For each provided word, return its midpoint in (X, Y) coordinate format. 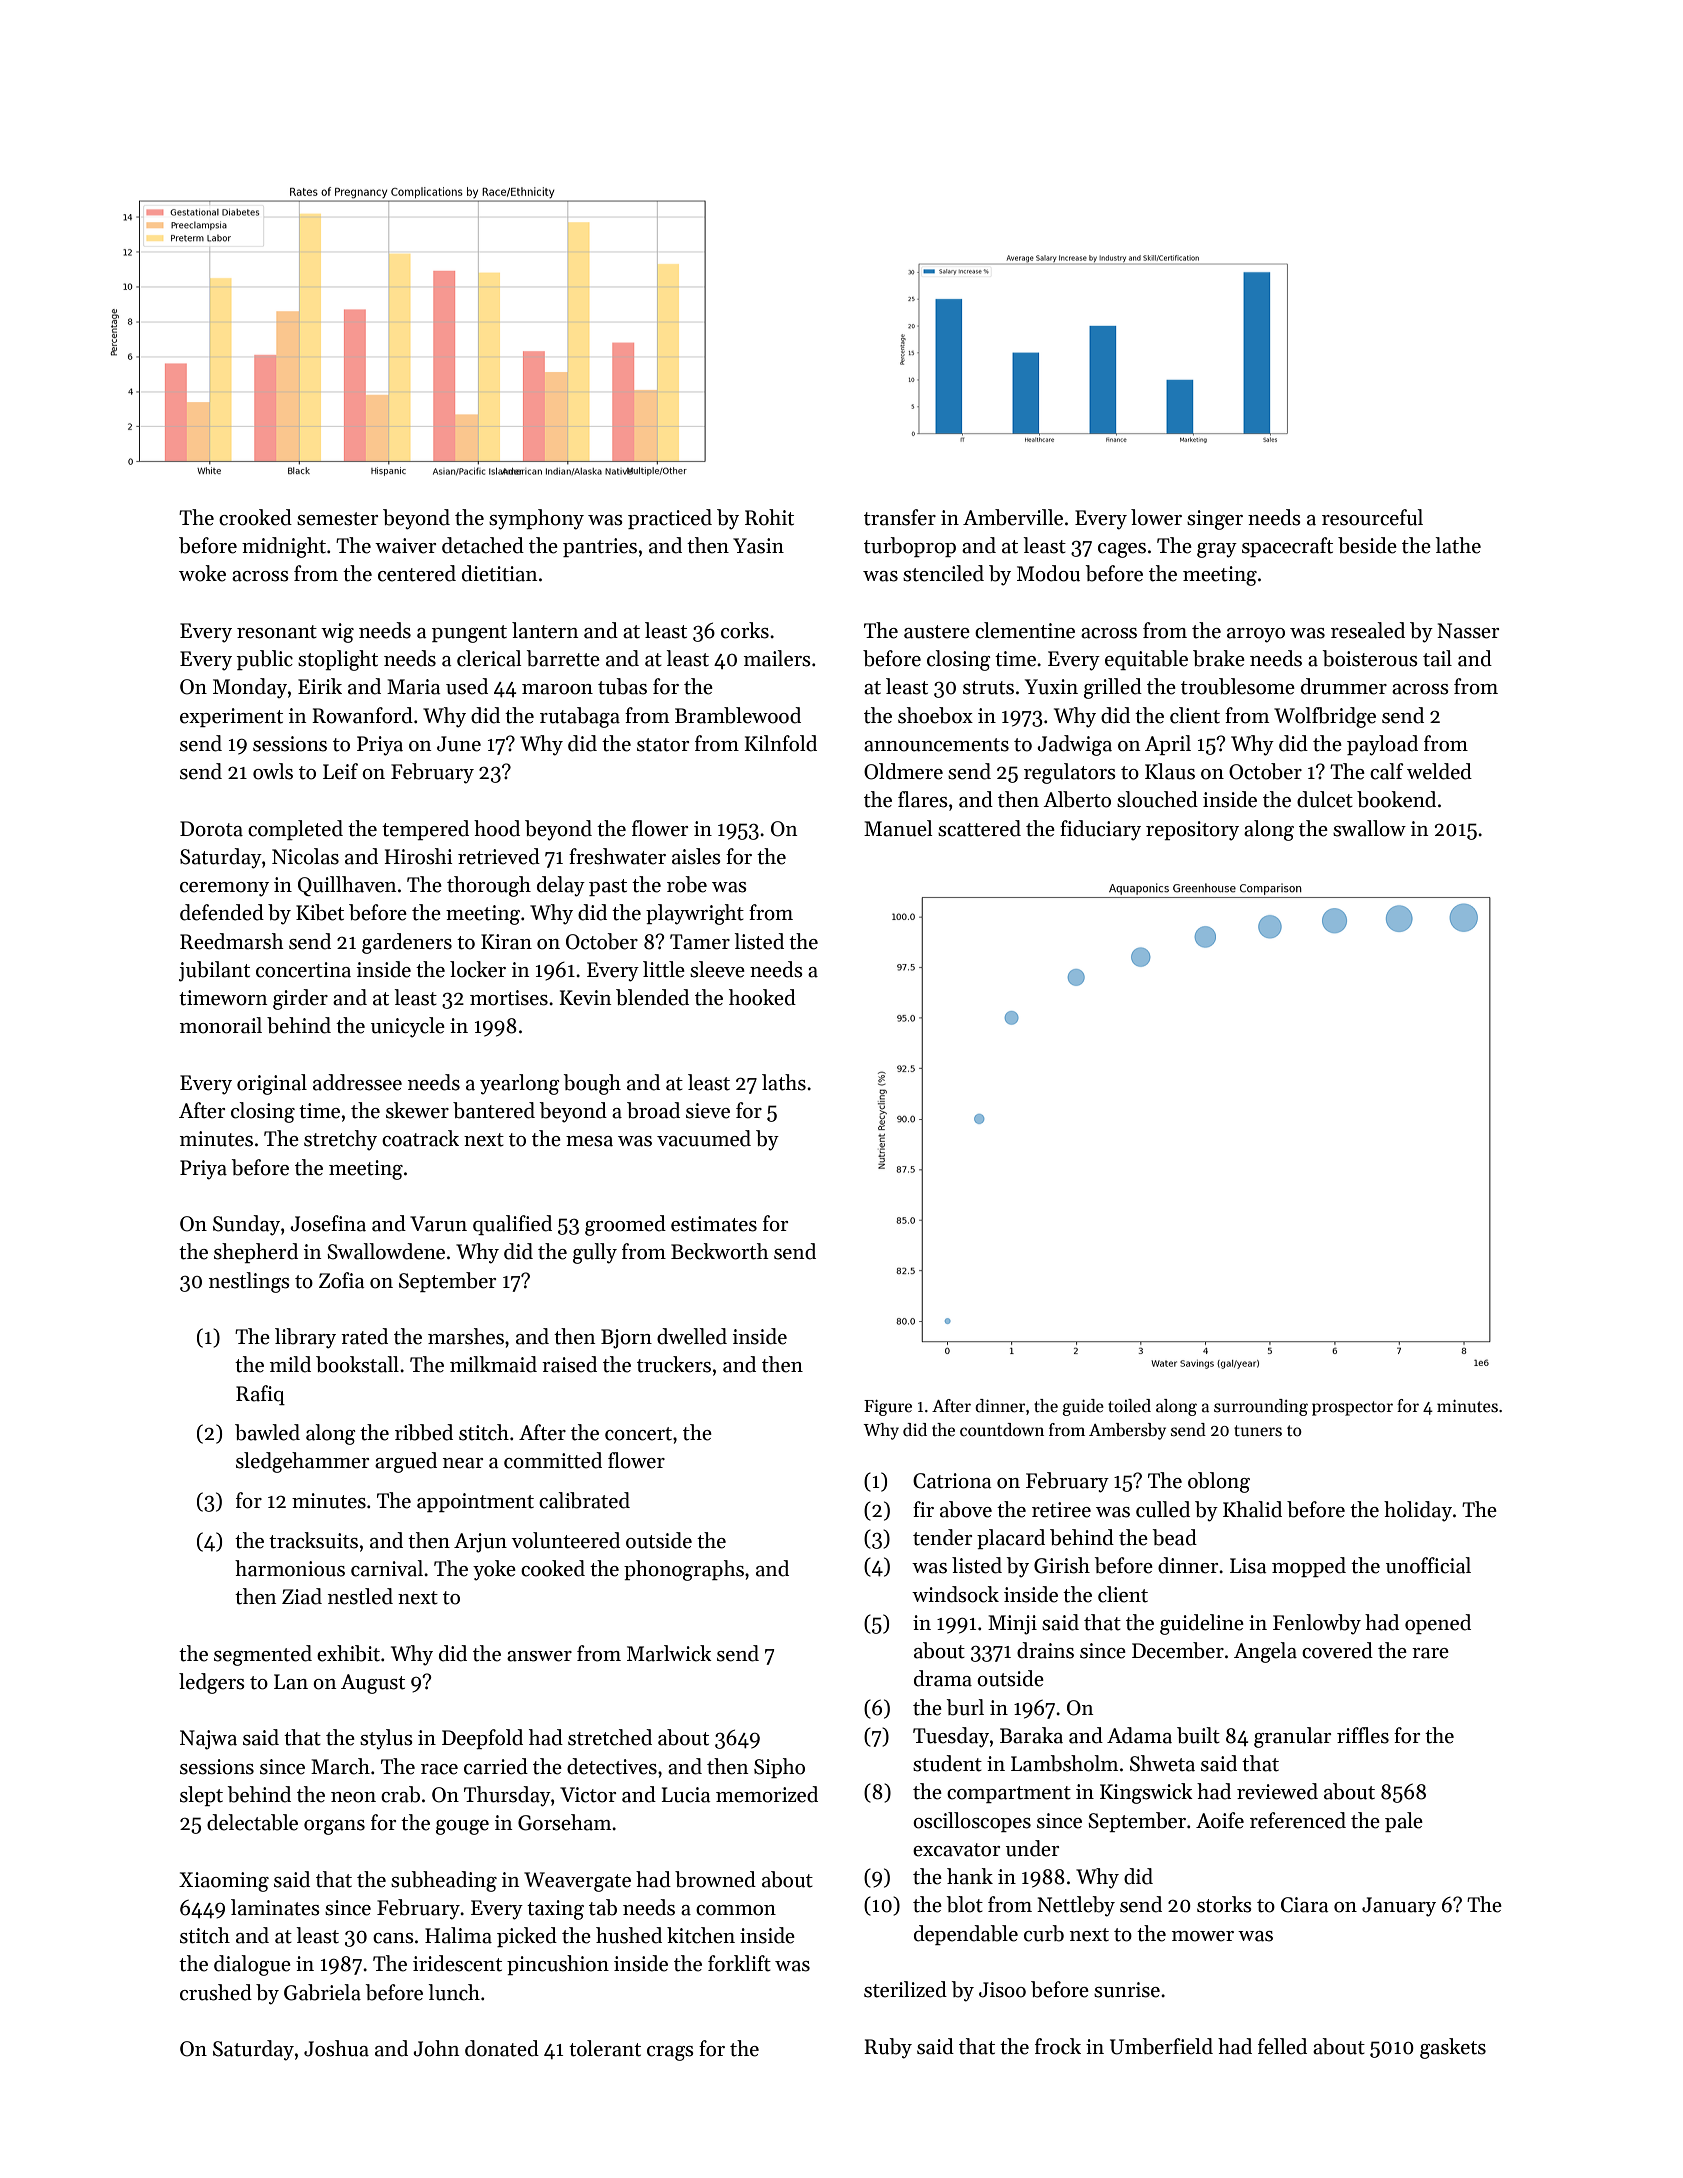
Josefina (328, 1223)
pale (1404, 1822)
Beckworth (720, 1251)
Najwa (208, 1740)
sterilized (905, 1989)
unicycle (408, 1027)
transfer (900, 517)
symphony (536, 519)
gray (1217, 550)
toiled (1129, 1406)
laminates (275, 1907)
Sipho (779, 1768)
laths (784, 1082)
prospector (1352, 1408)
